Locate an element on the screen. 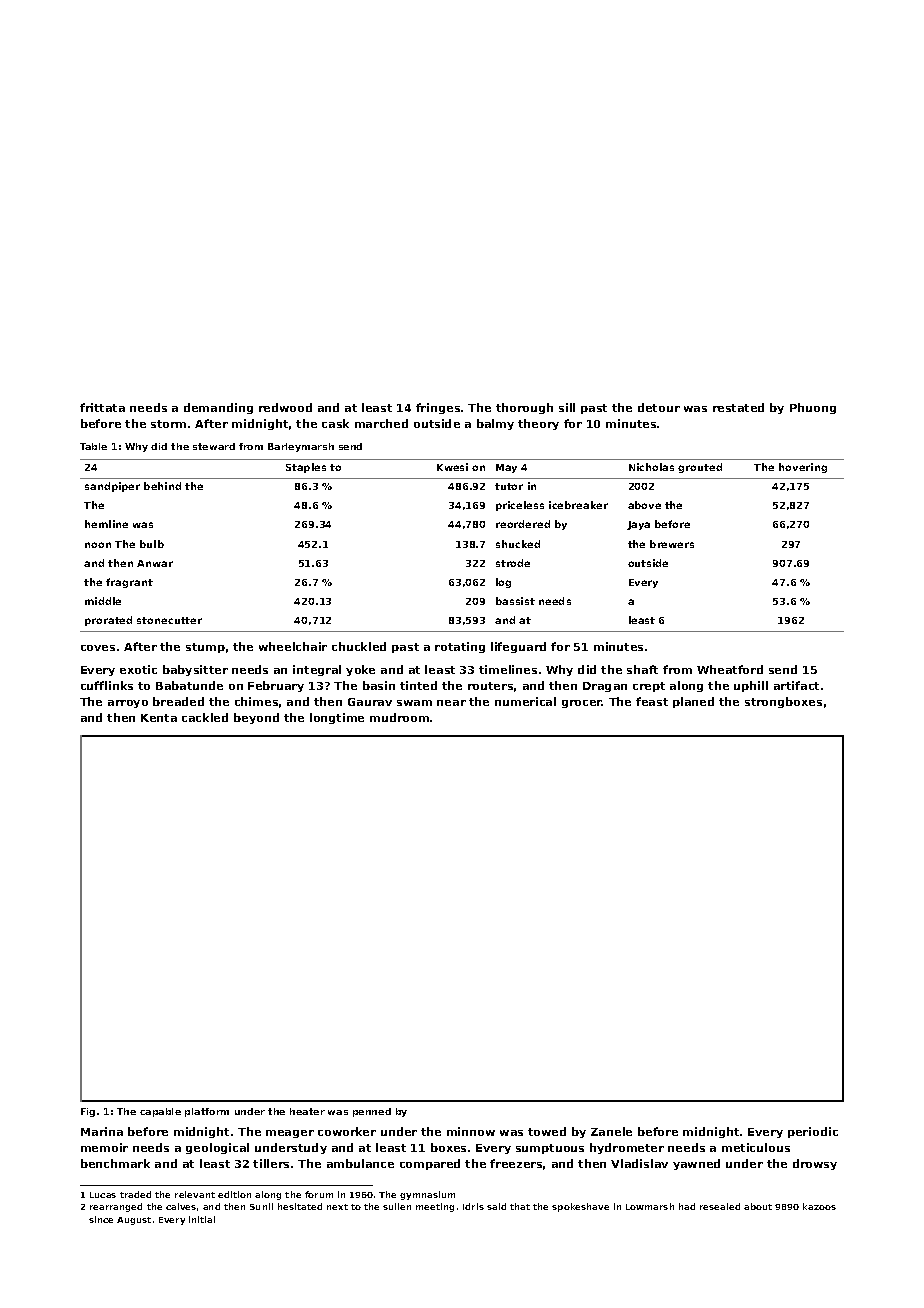 The height and width of the screenshot is (1308, 924). restated is located at coordinates (738, 407).
